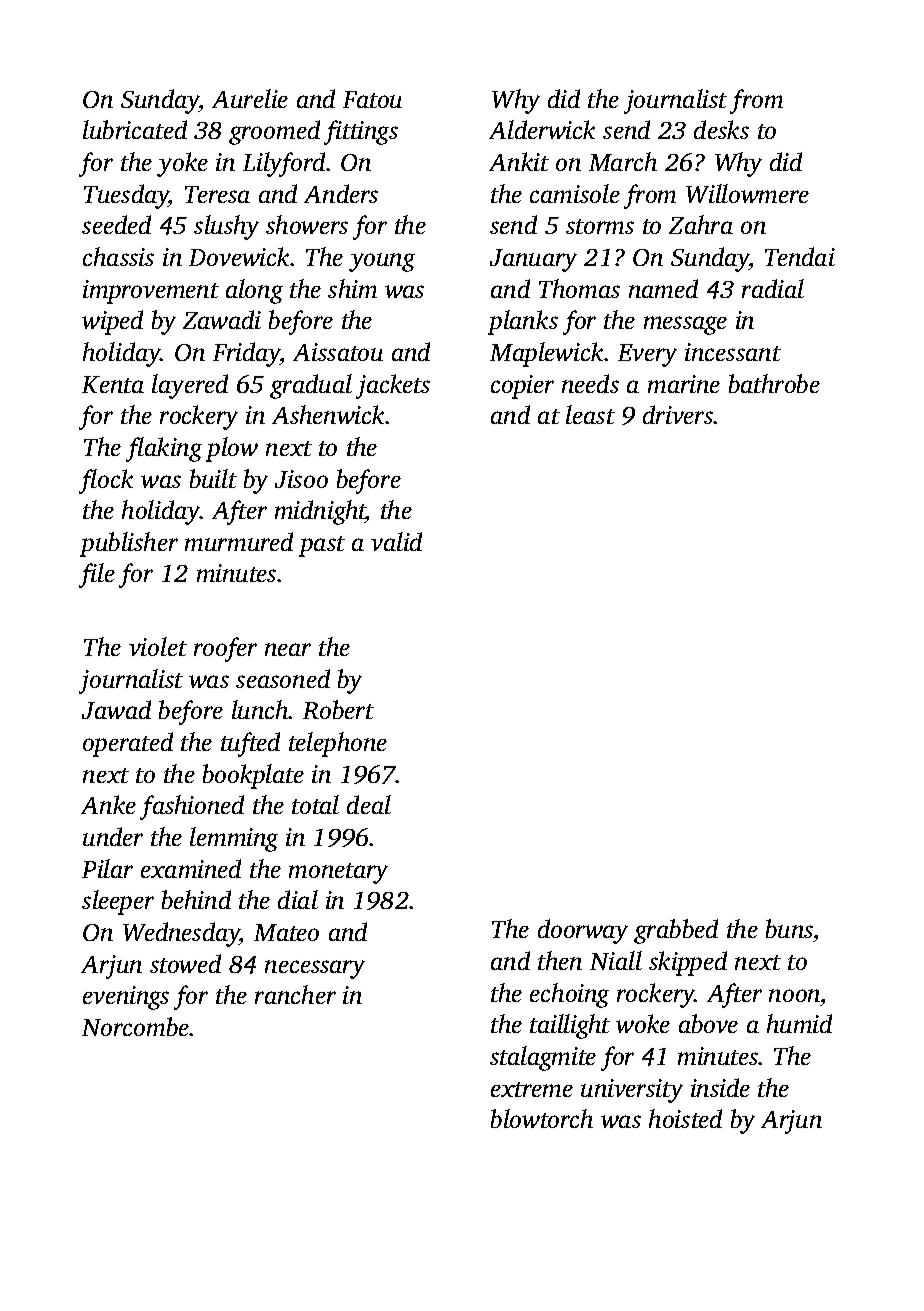  What do you see at coordinates (721, 129) in the page?
I see `desks` at bounding box center [721, 129].
